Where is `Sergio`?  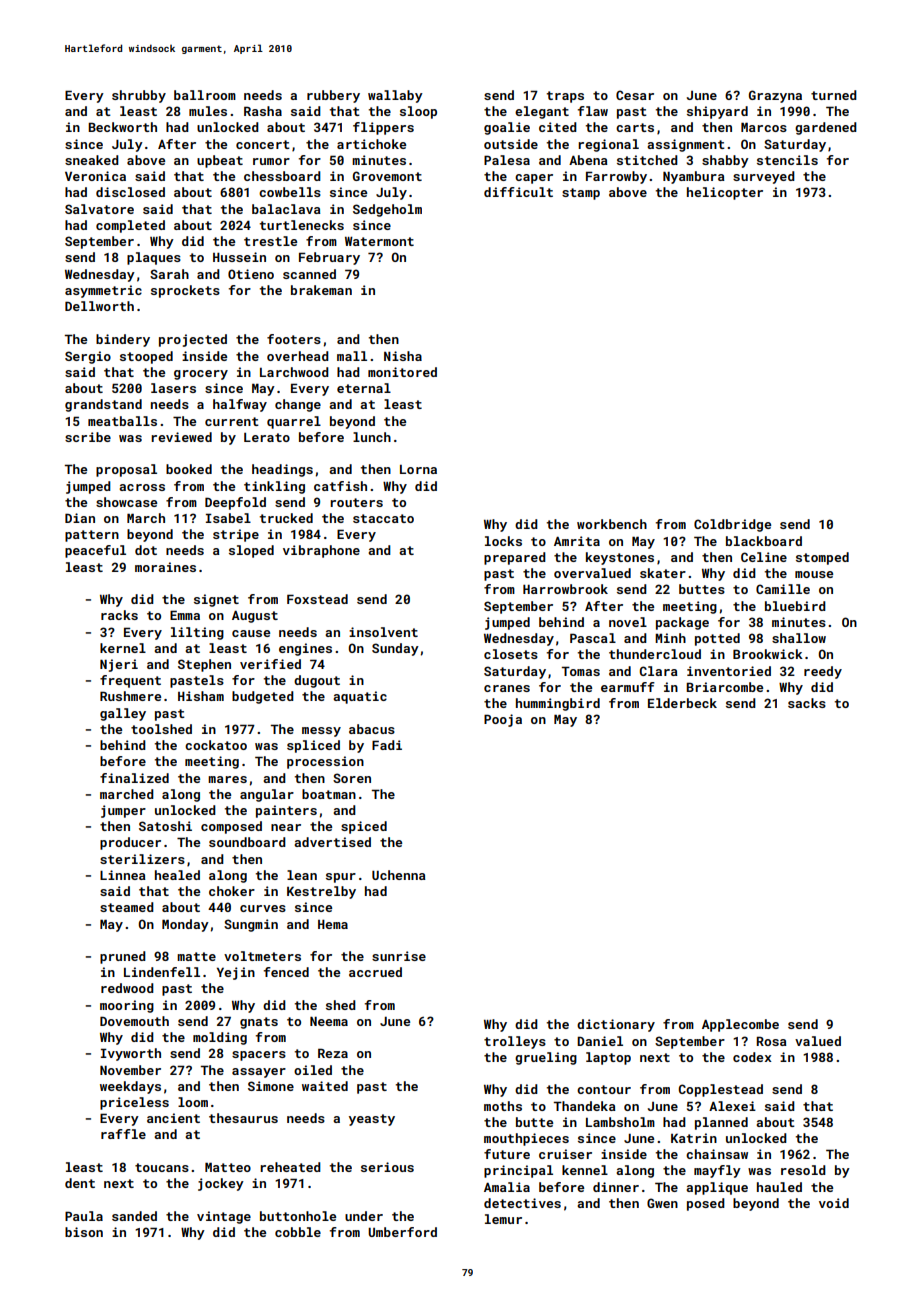 Sergio is located at coordinates (88, 357).
